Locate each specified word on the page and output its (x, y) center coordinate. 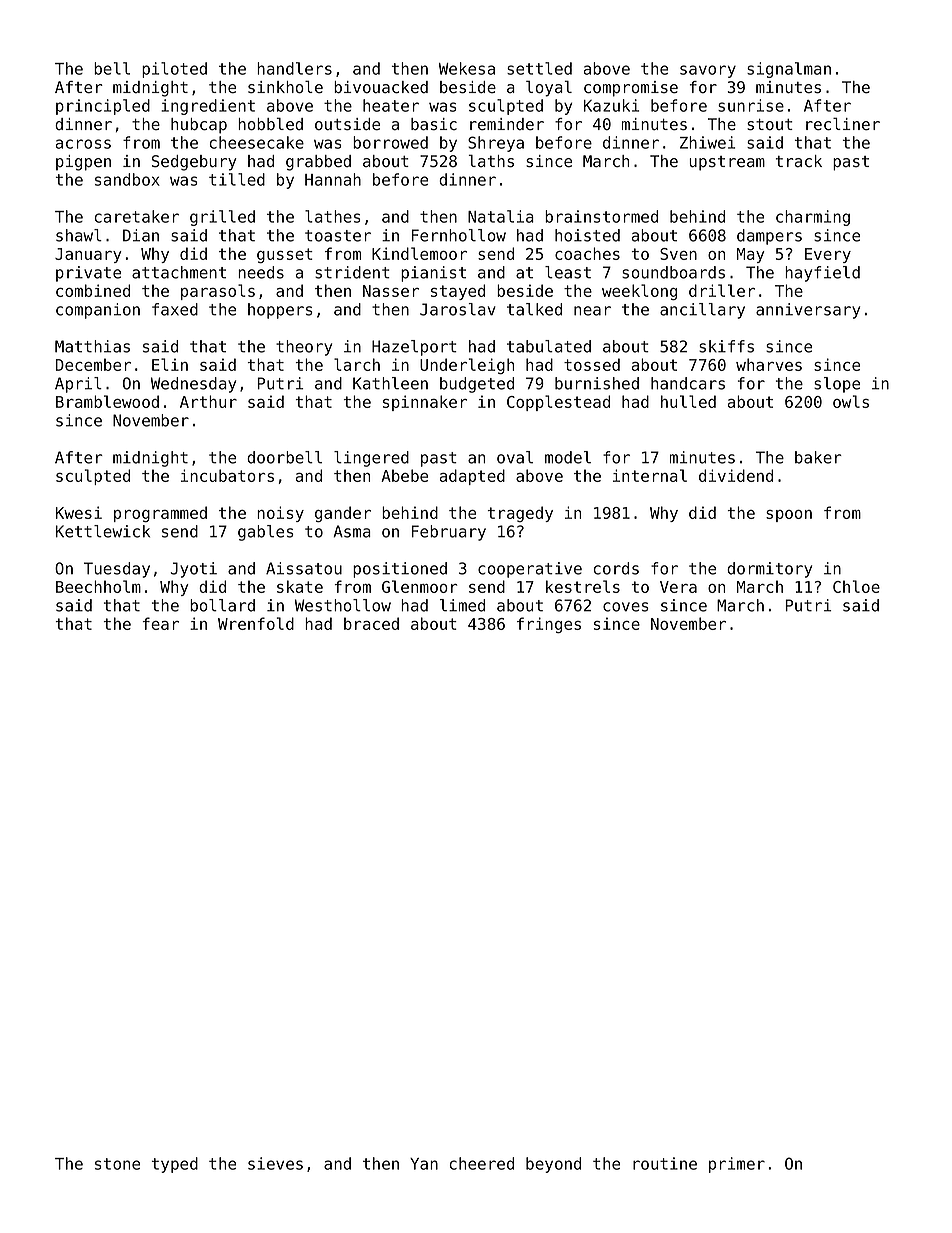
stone (117, 1164)
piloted (174, 70)
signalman (789, 70)
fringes (549, 625)
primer (737, 1165)
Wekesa (467, 68)
